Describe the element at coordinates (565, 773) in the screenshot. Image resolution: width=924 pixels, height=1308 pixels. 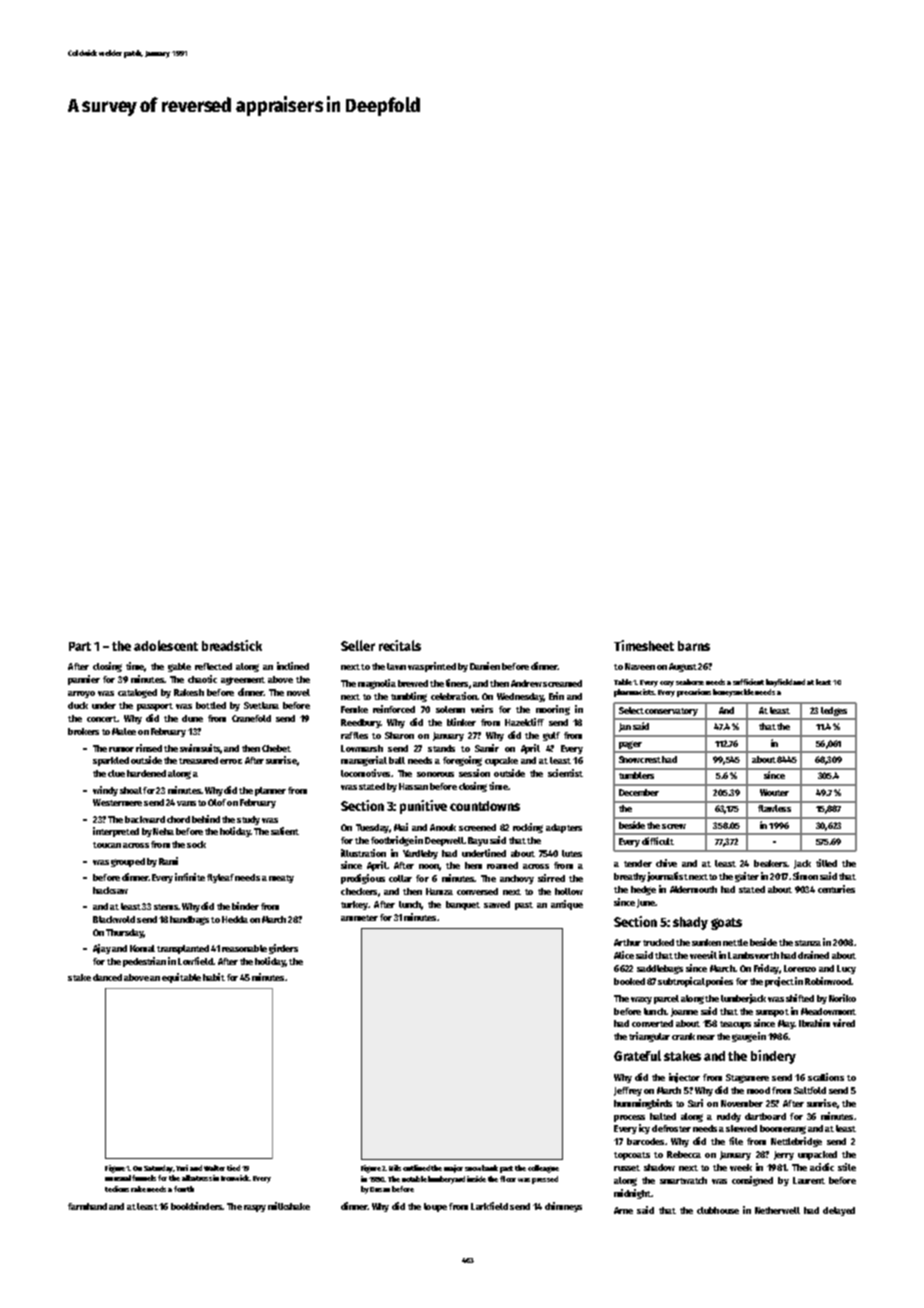
I see `scientist` at that location.
